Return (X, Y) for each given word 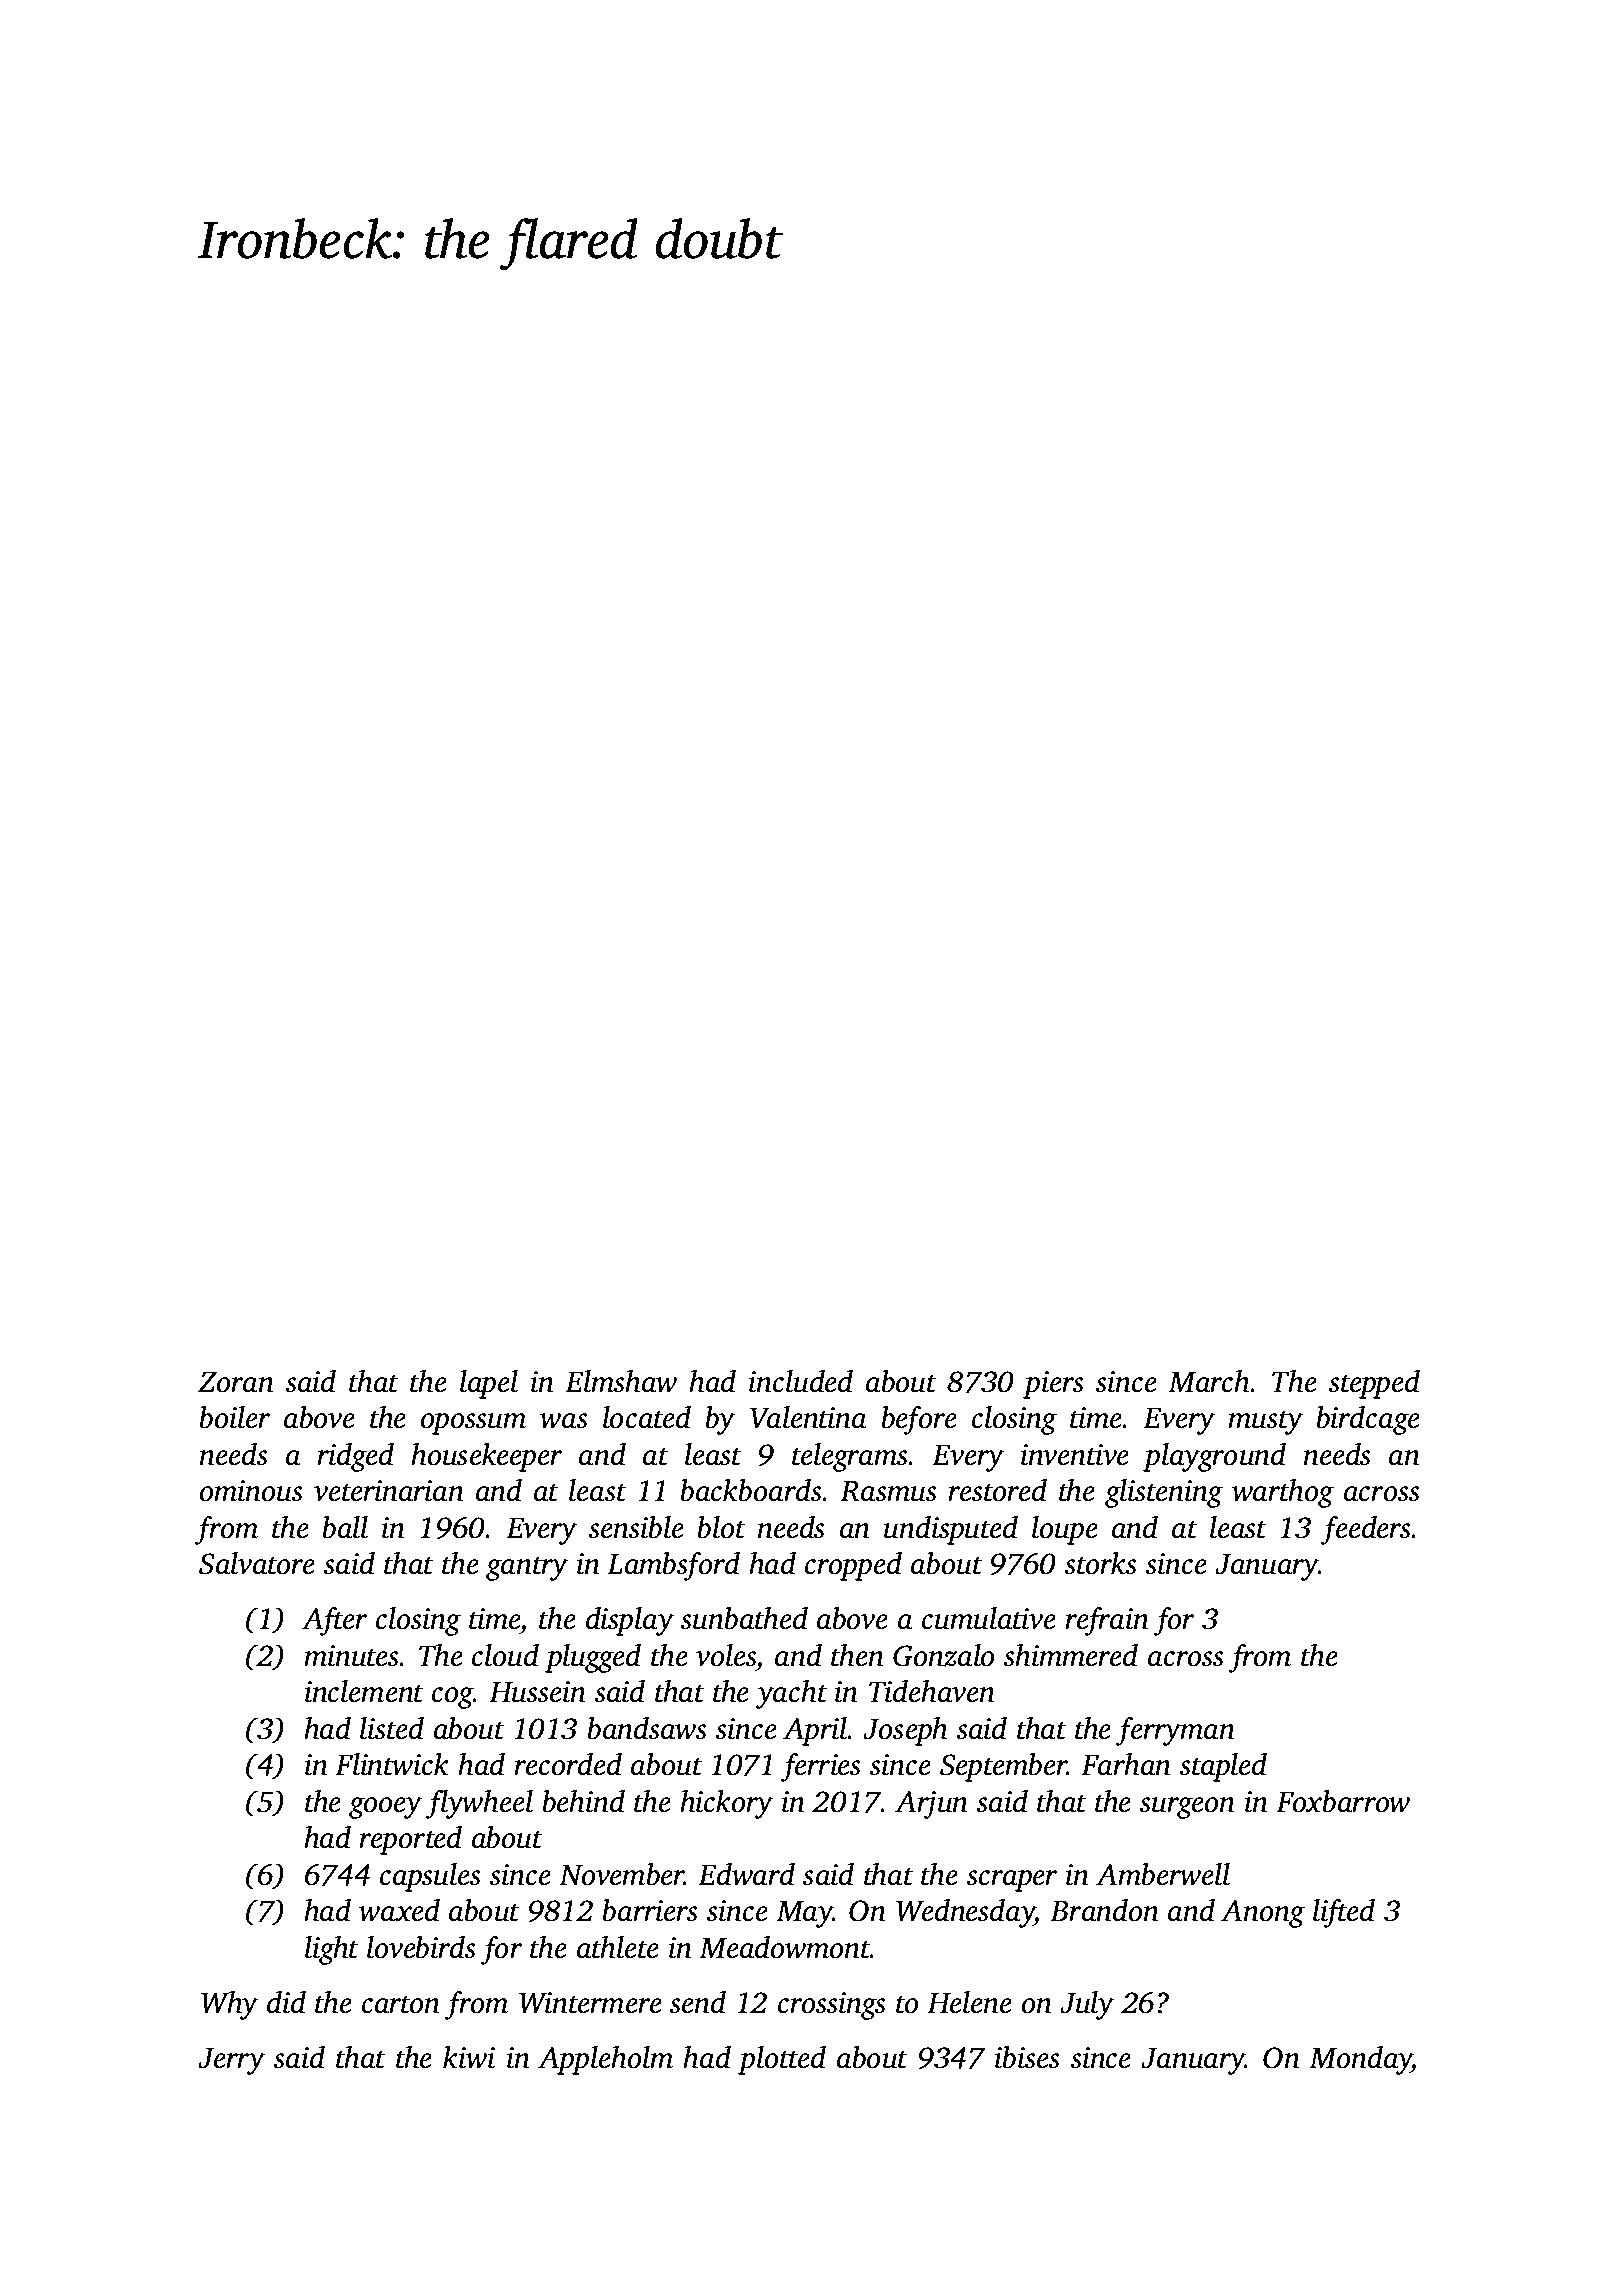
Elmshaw (621, 1381)
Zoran (236, 1382)
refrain (1107, 1621)
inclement (364, 1691)
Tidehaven (932, 1691)
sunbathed (744, 1618)
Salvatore (257, 1563)
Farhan (1126, 1764)
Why (229, 2005)
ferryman (1175, 1731)
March (1209, 1381)
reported (410, 1840)
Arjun (931, 1805)
